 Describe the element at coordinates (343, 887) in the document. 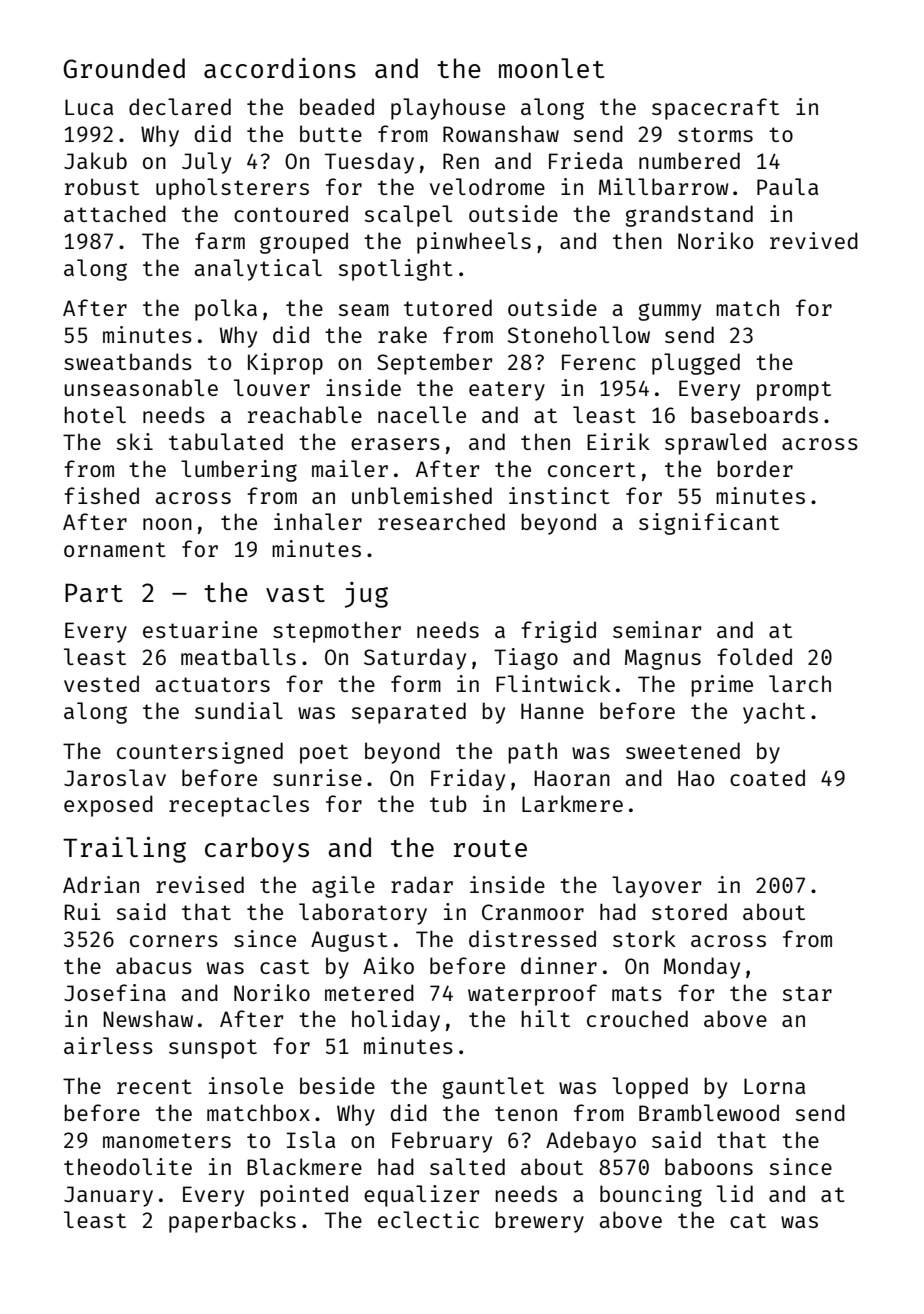

I see `agile` at that location.
